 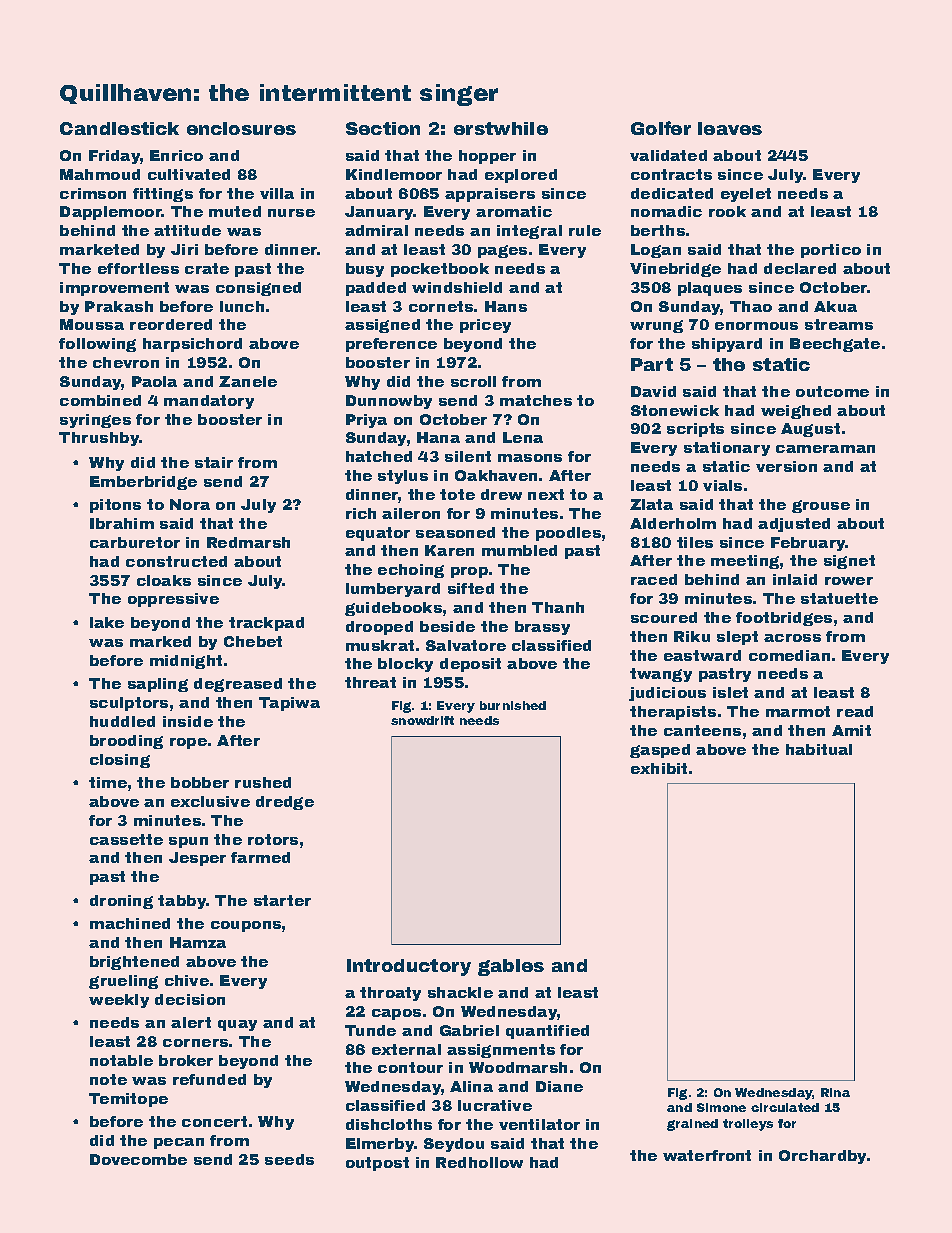 What do you see at coordinates (454, 1145) in the screenshot?
I see `Seydou` at bounding box center [454, 1145].
